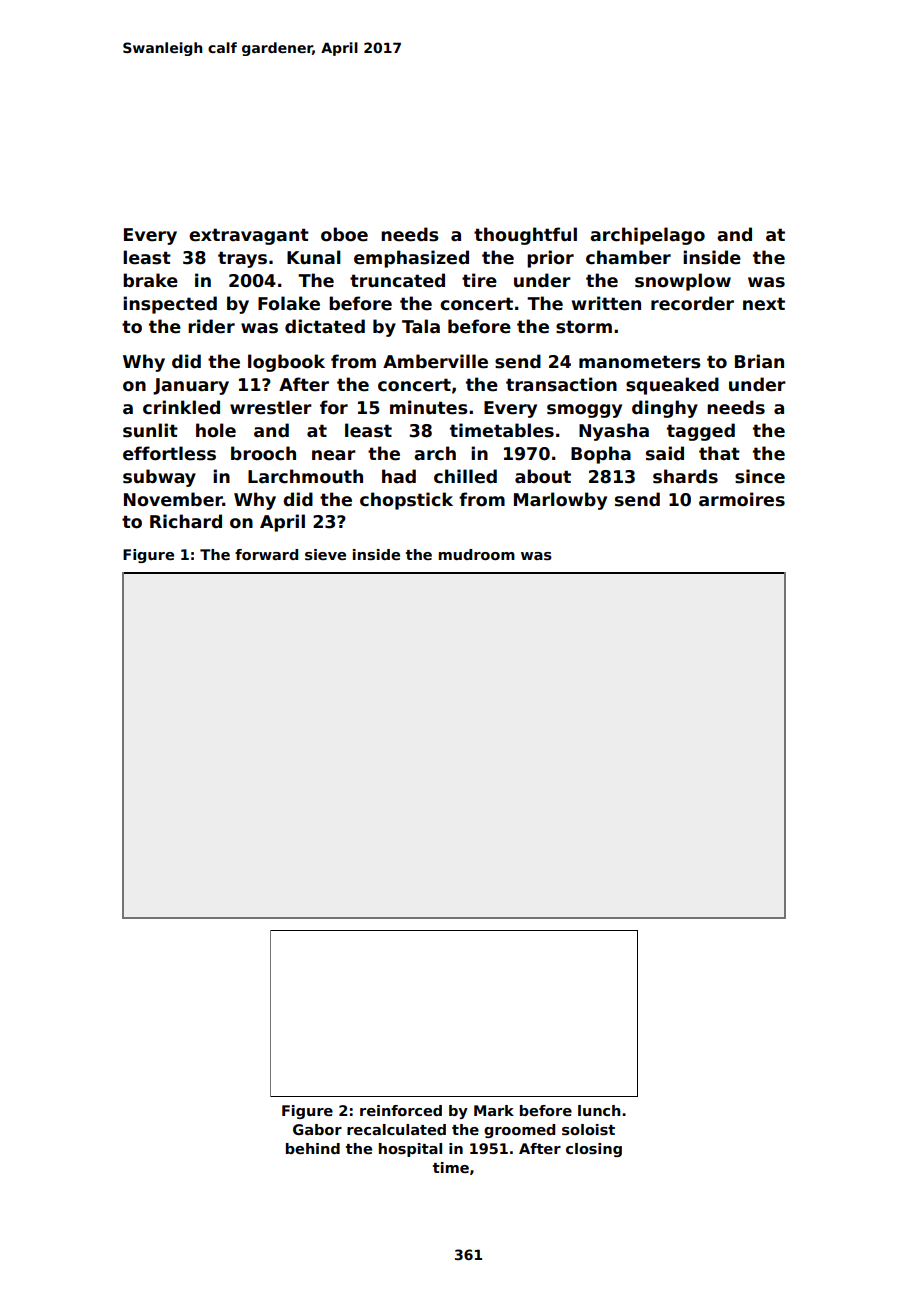 The image size is (908, 1316). Describe the element at coordinates (561, 384) in the screenshot. I see `transaction` at that location.
